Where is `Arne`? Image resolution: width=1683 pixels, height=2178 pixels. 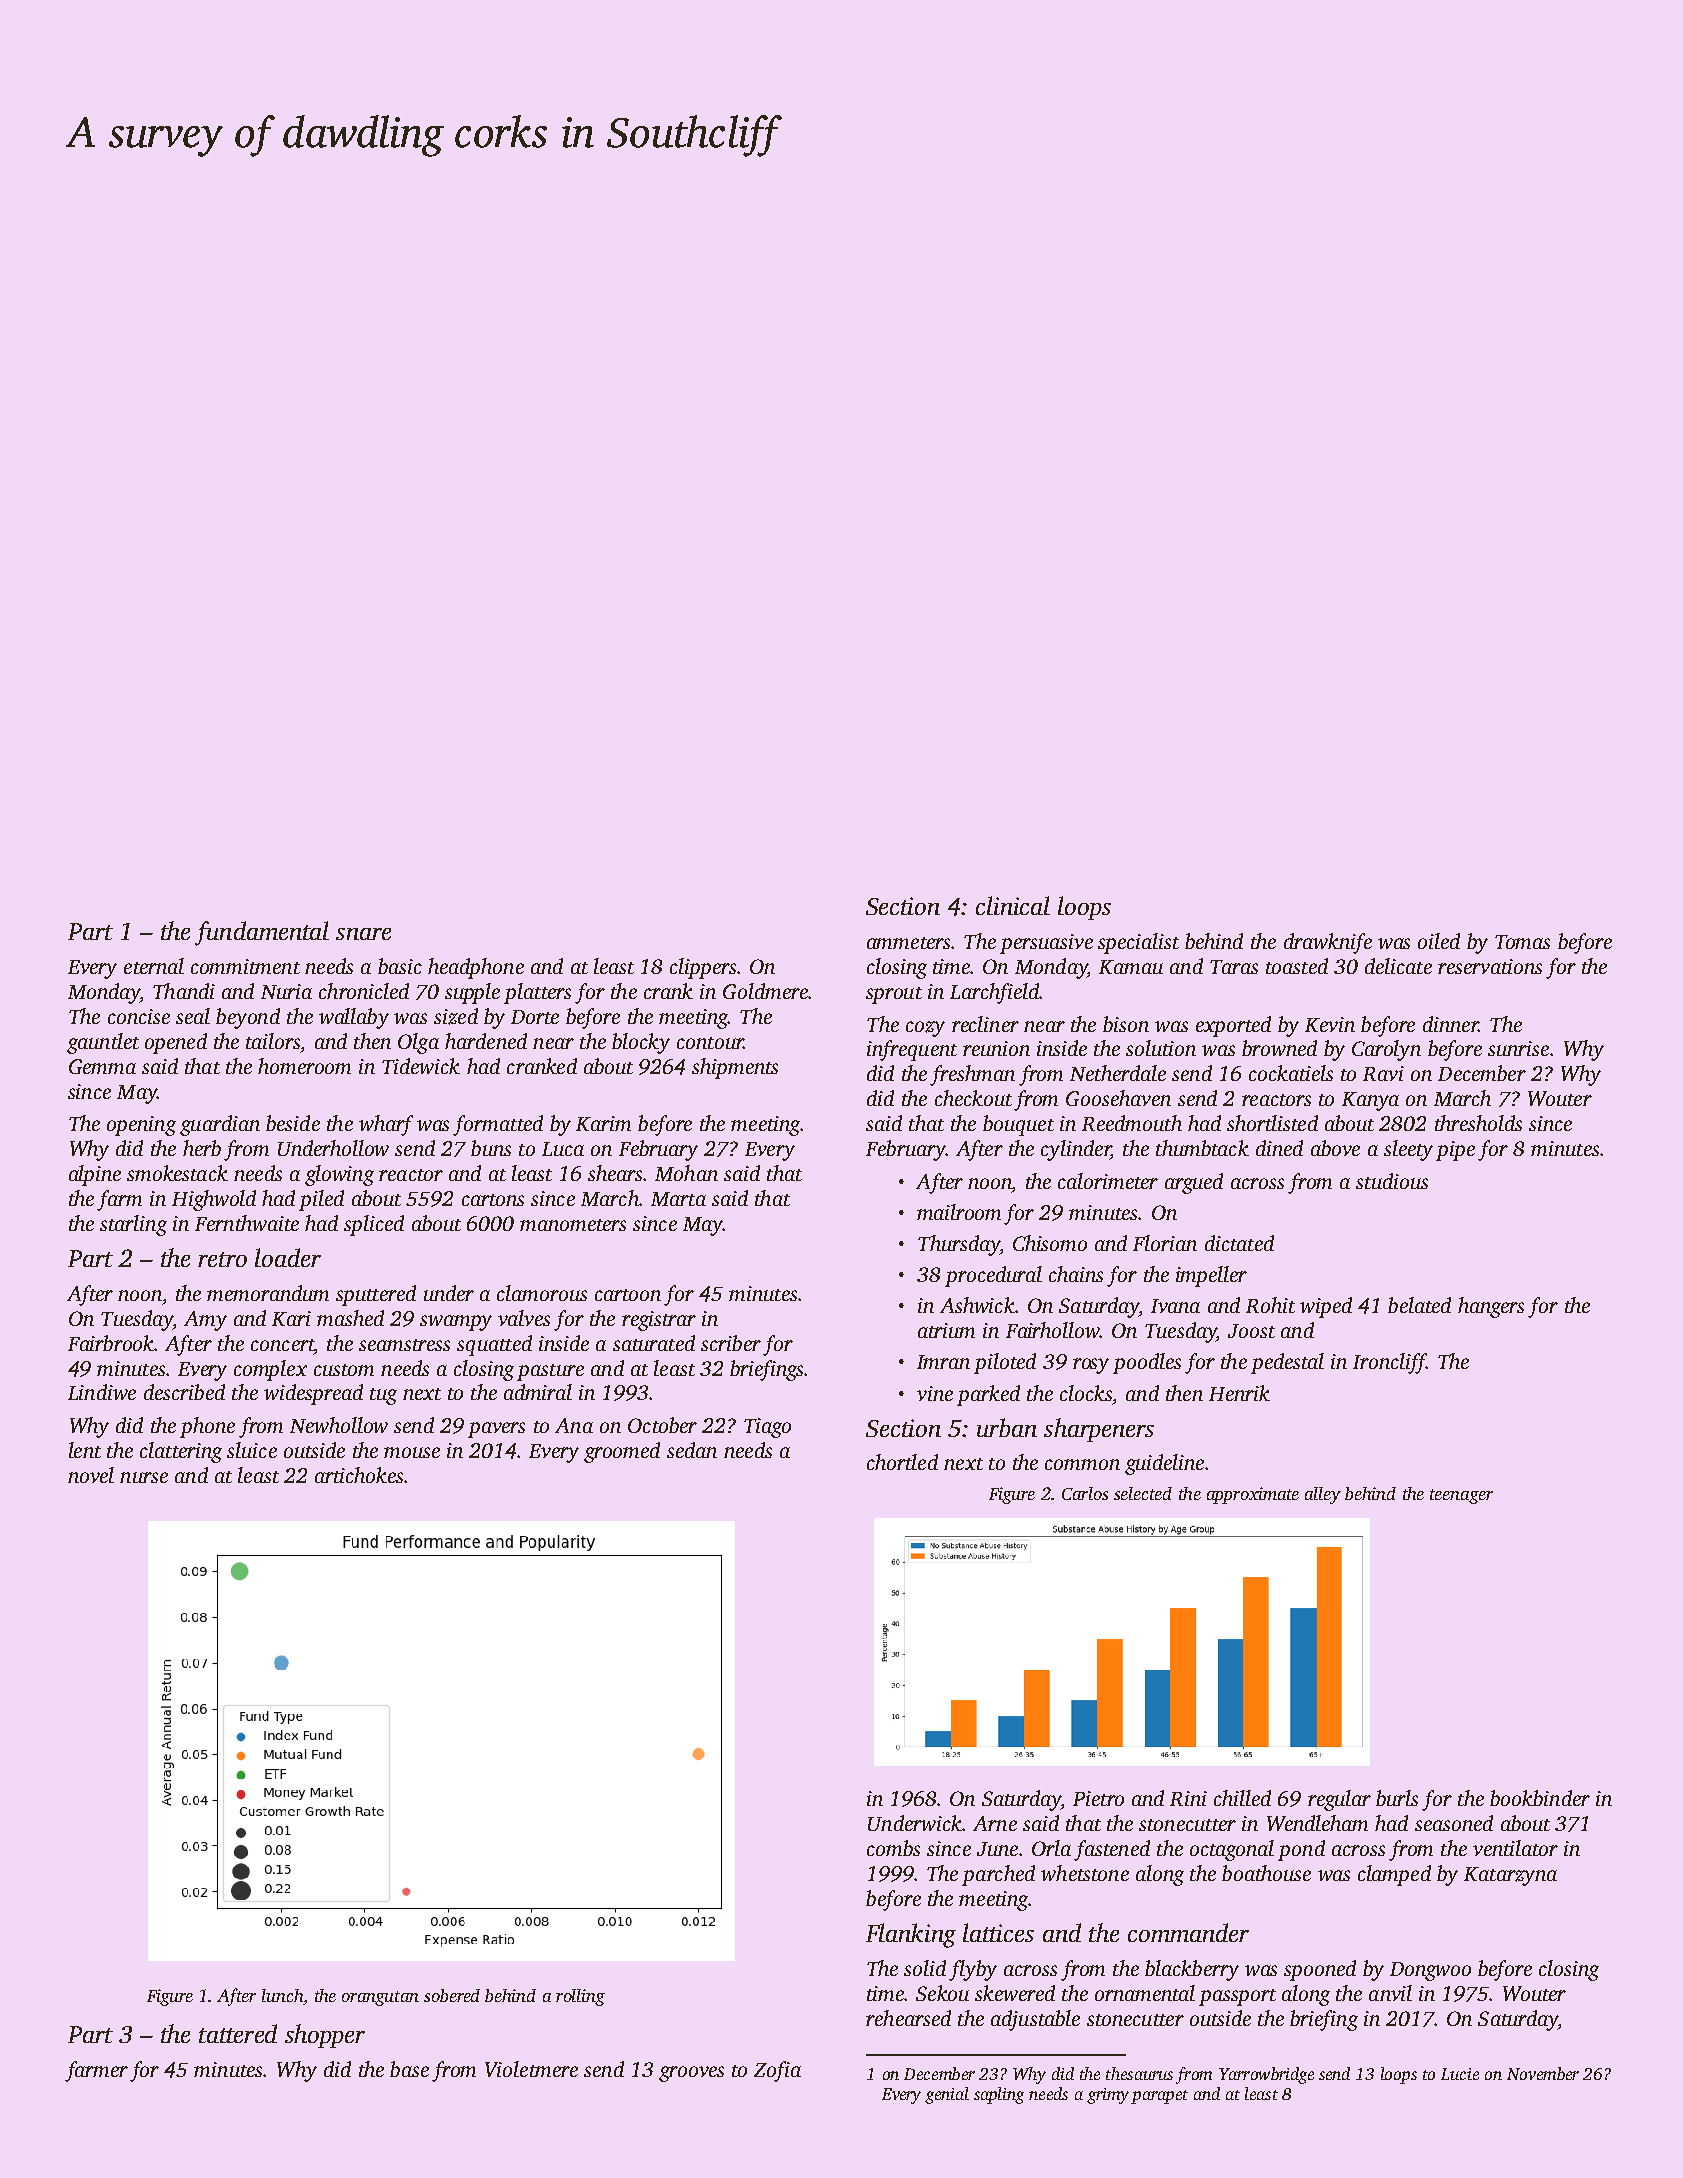
Arne is located at coordinates (995, 1823).
